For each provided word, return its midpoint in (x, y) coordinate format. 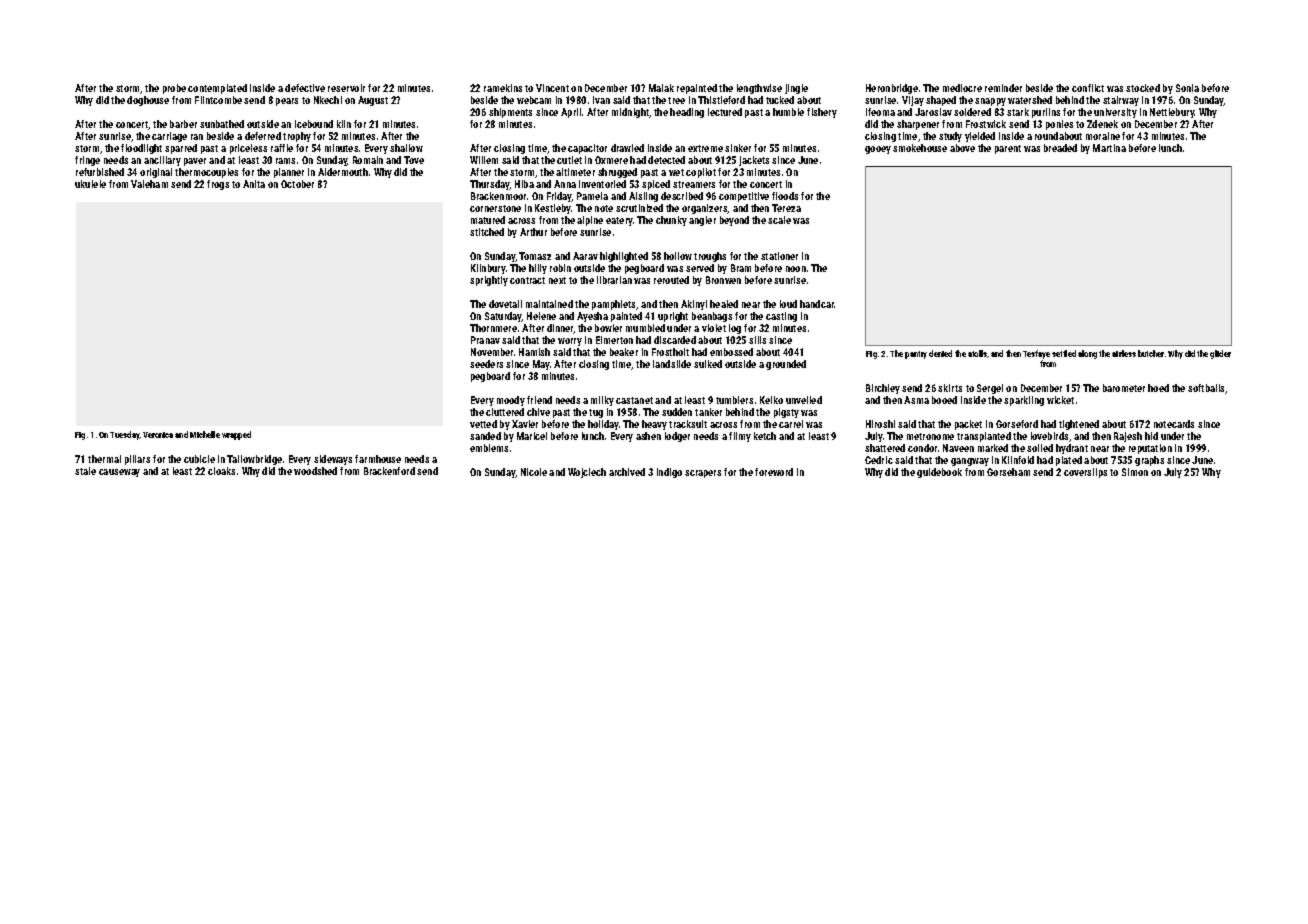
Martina (1109, 148)
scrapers (703, 474)
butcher (1151, 353)
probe (174, 89)
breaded (1060, 148)
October (297, 184)
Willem (484, 160)
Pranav (485, 340)
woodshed (315, 471)
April (571, 113)
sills (757, 340)
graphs (1149, 461)
